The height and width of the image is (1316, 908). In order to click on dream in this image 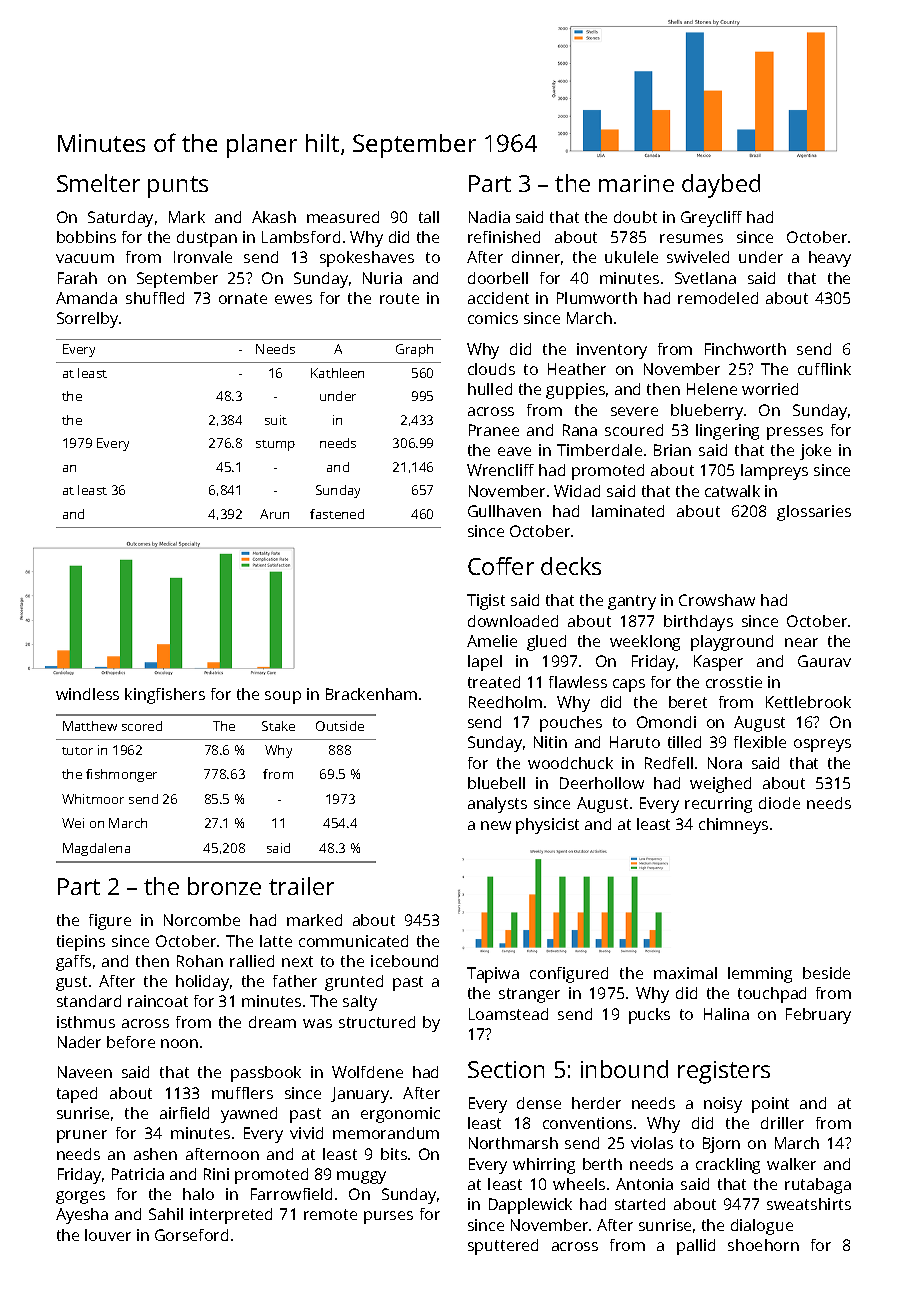, I will do `click(272, 1022)`.
